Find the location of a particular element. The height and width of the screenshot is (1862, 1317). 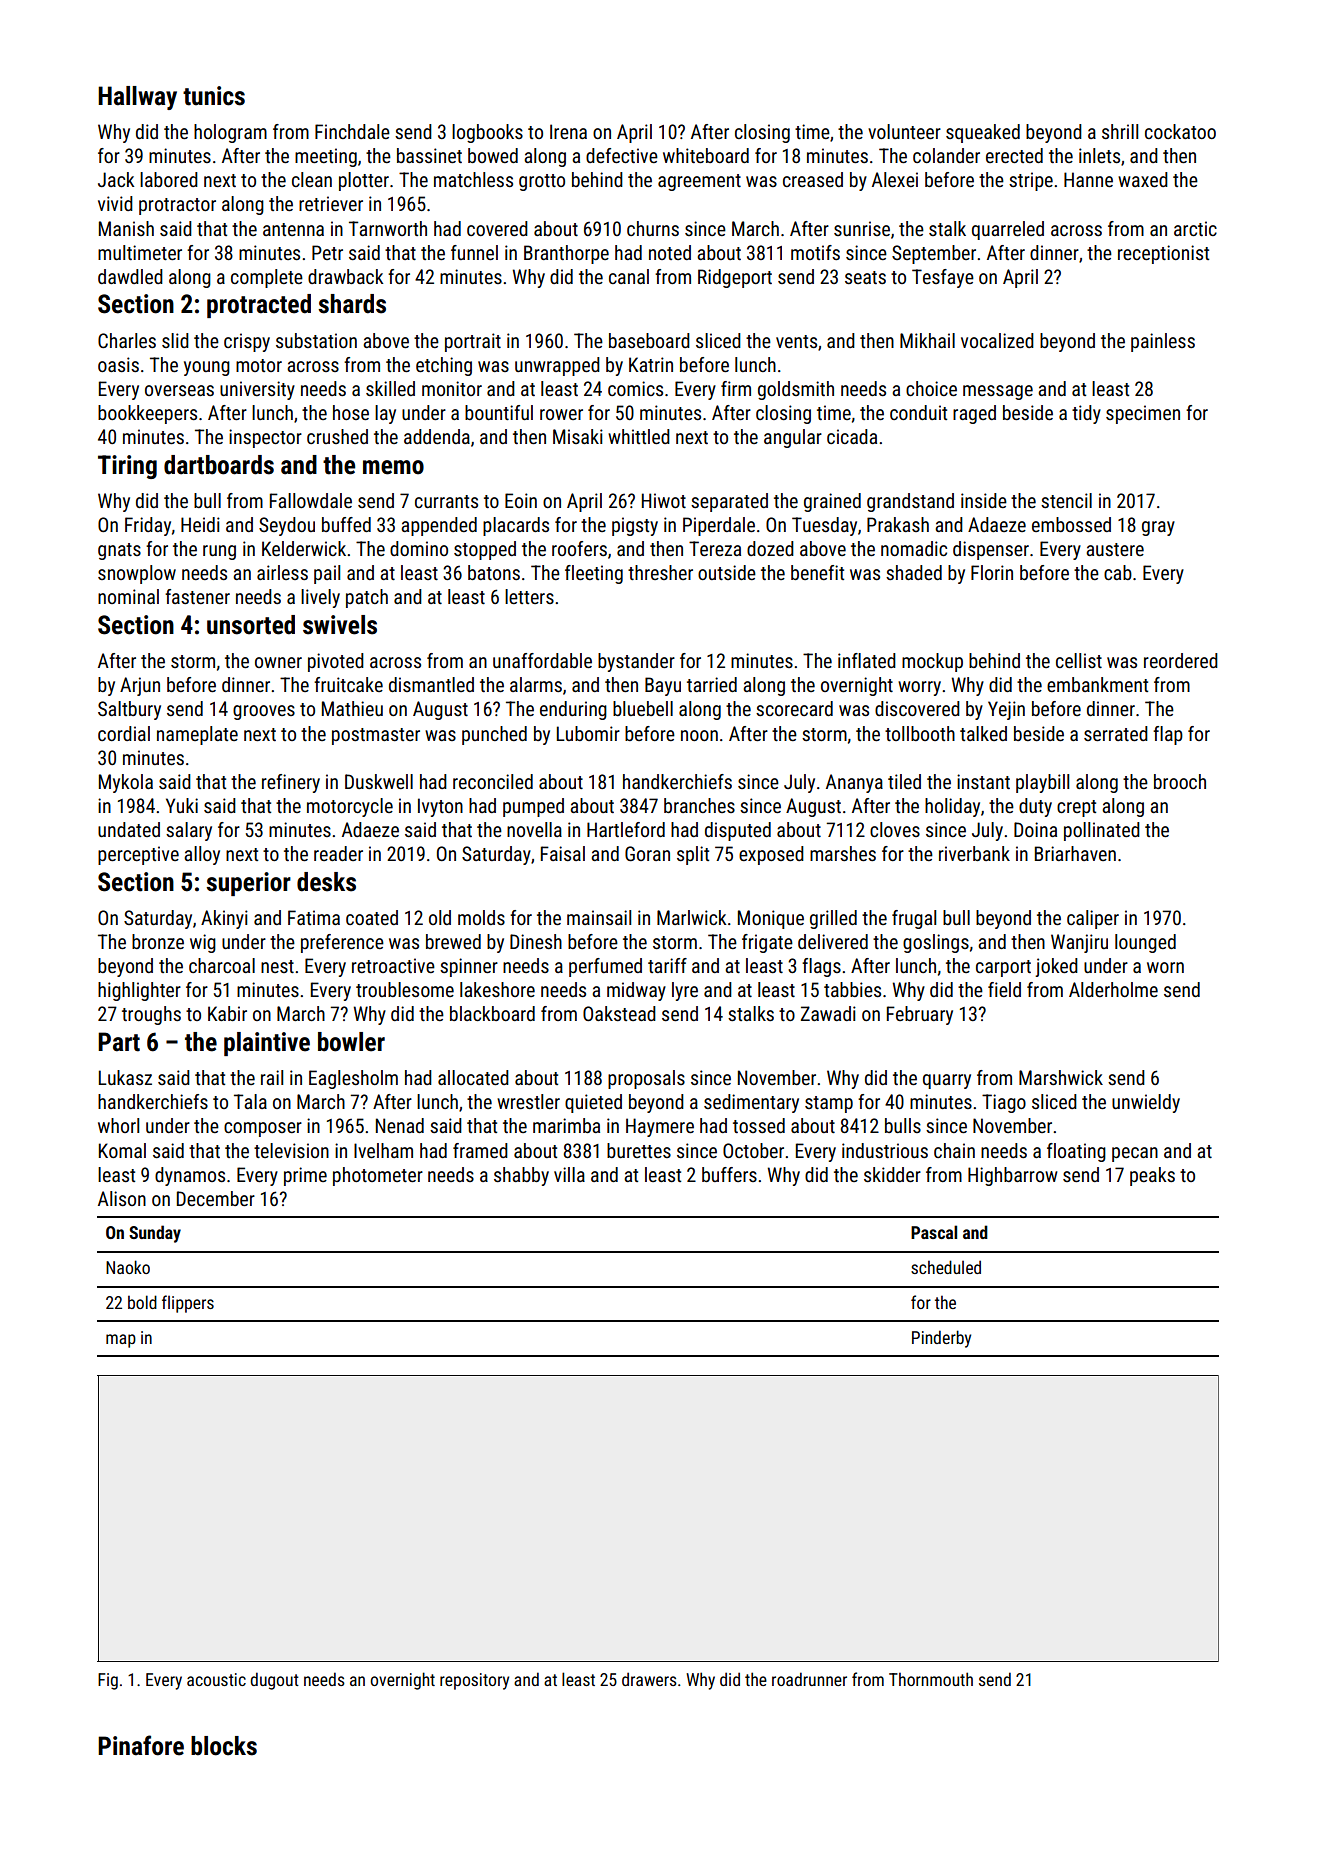

Duskwell is located at coordinates (379, 781).
